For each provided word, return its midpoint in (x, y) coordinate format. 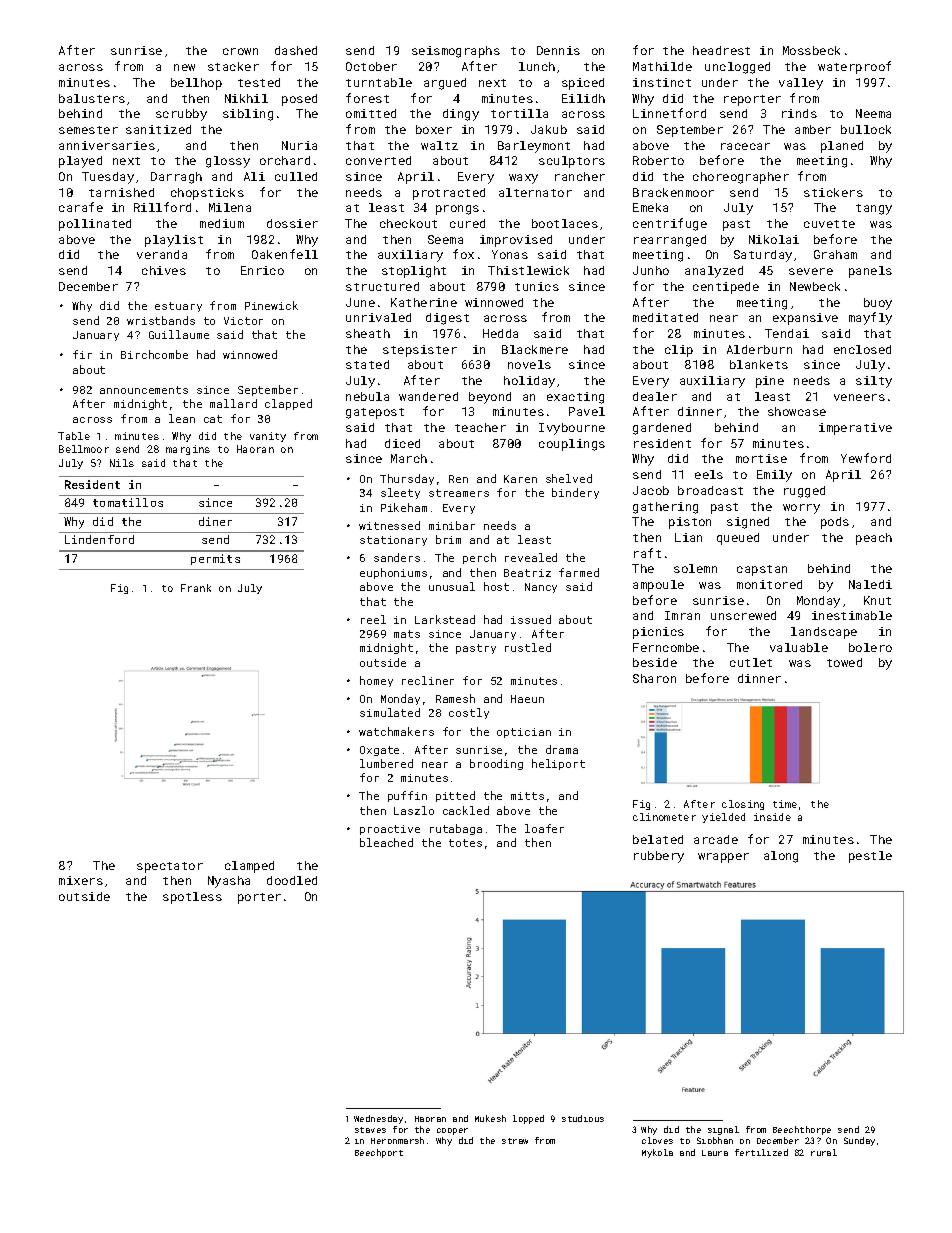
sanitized (158, 129)
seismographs (456, 52)
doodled (292, 880)
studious (583, 1118)
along (781, 857)
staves (370, 1130)
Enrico (262, 270)
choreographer (741, 178)
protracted (449, 194)
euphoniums (393, 573)
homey (376, 681)
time (785, 804)
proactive (390, 830)
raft (647, 553)
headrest (721, 50)
